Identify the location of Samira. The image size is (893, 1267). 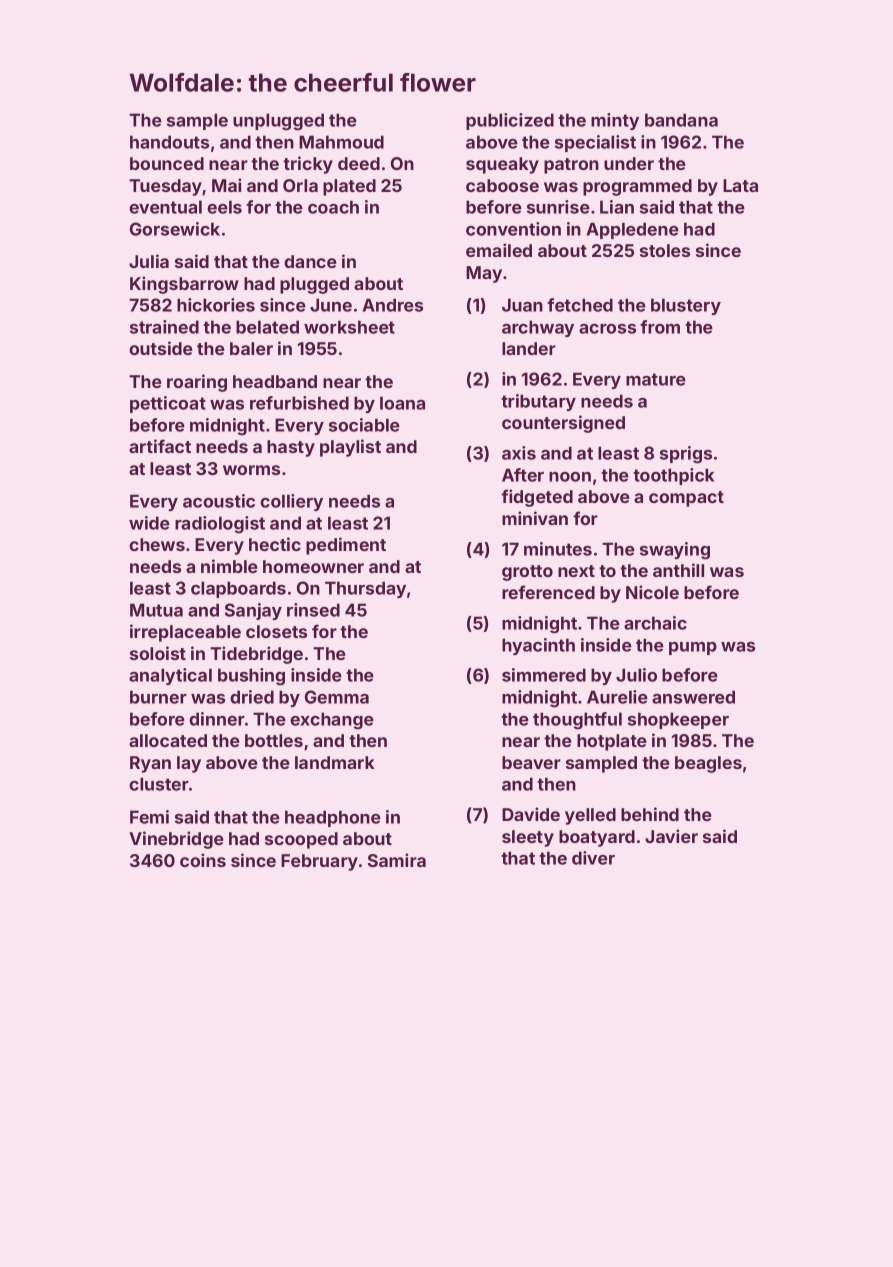
(397, 860).
